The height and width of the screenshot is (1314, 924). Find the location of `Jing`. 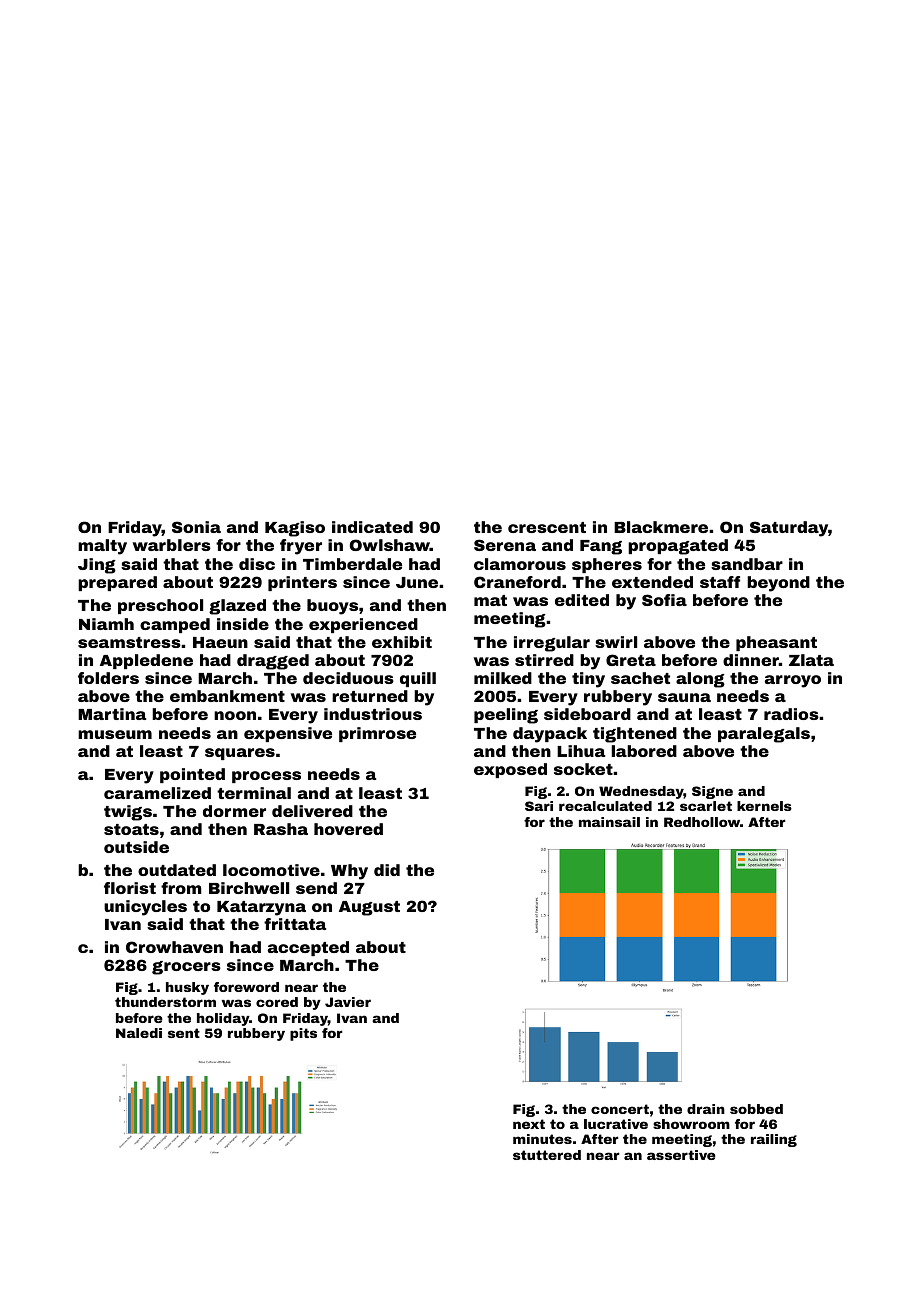

Jing is located at coordinates (97, 566).
